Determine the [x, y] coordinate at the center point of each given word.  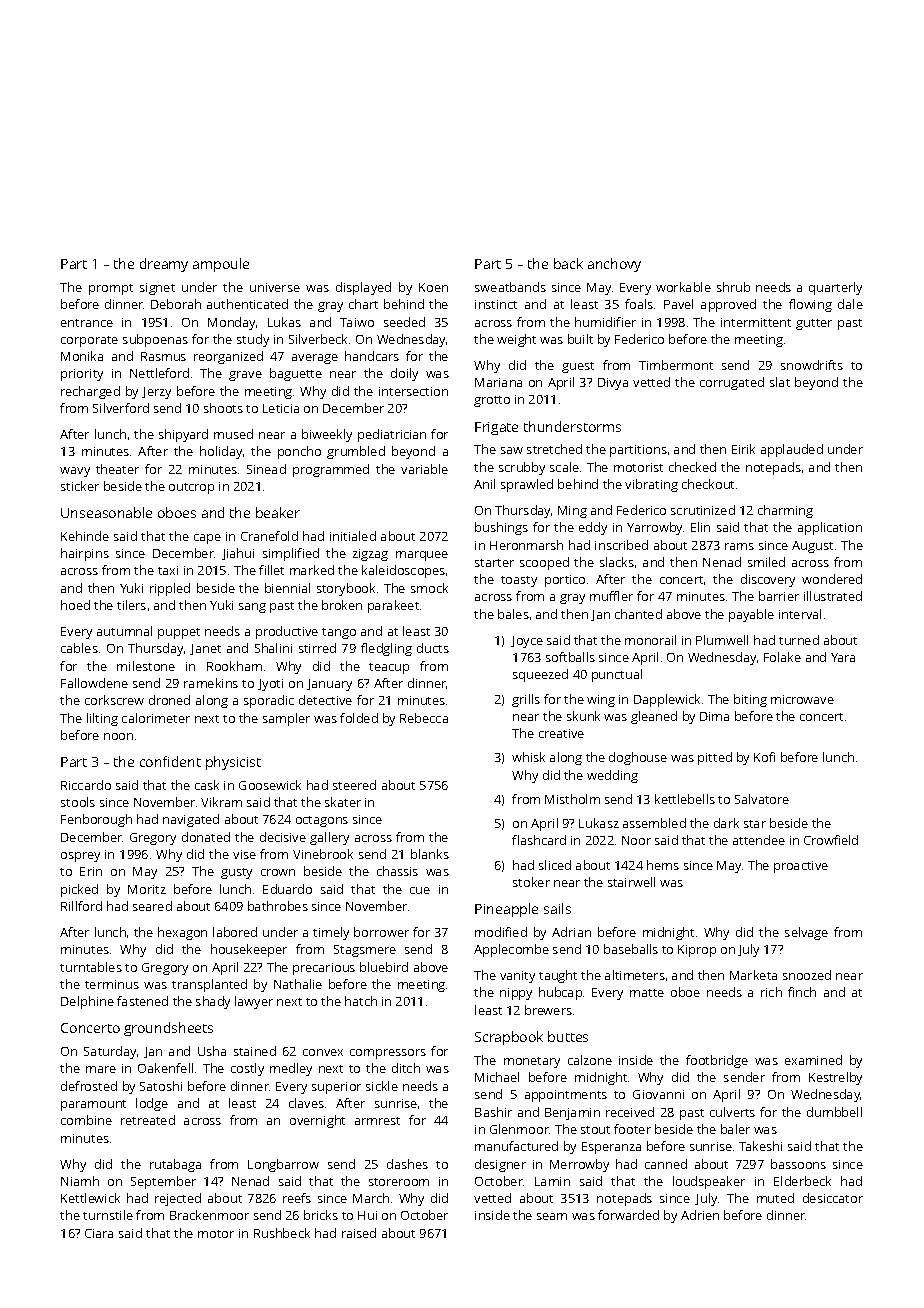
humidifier [605, 322]
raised [359, 1233]
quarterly [835, 288]
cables [79, 648]
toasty [519, 581]
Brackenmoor [209, 1215]
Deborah [176, 304]
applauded [792, 450]
